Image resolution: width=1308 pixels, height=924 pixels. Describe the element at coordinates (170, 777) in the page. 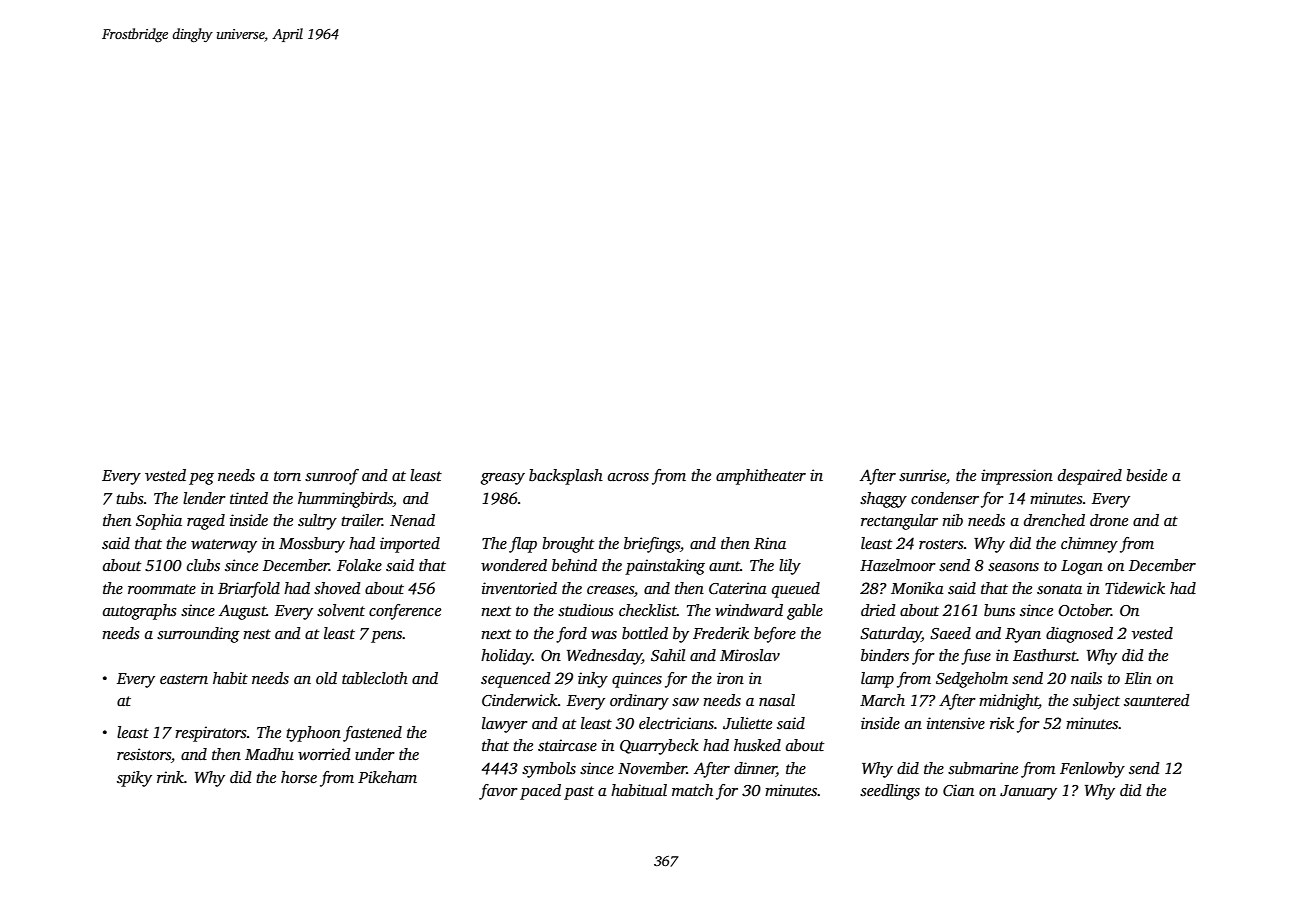

I see `rink` at that location.
